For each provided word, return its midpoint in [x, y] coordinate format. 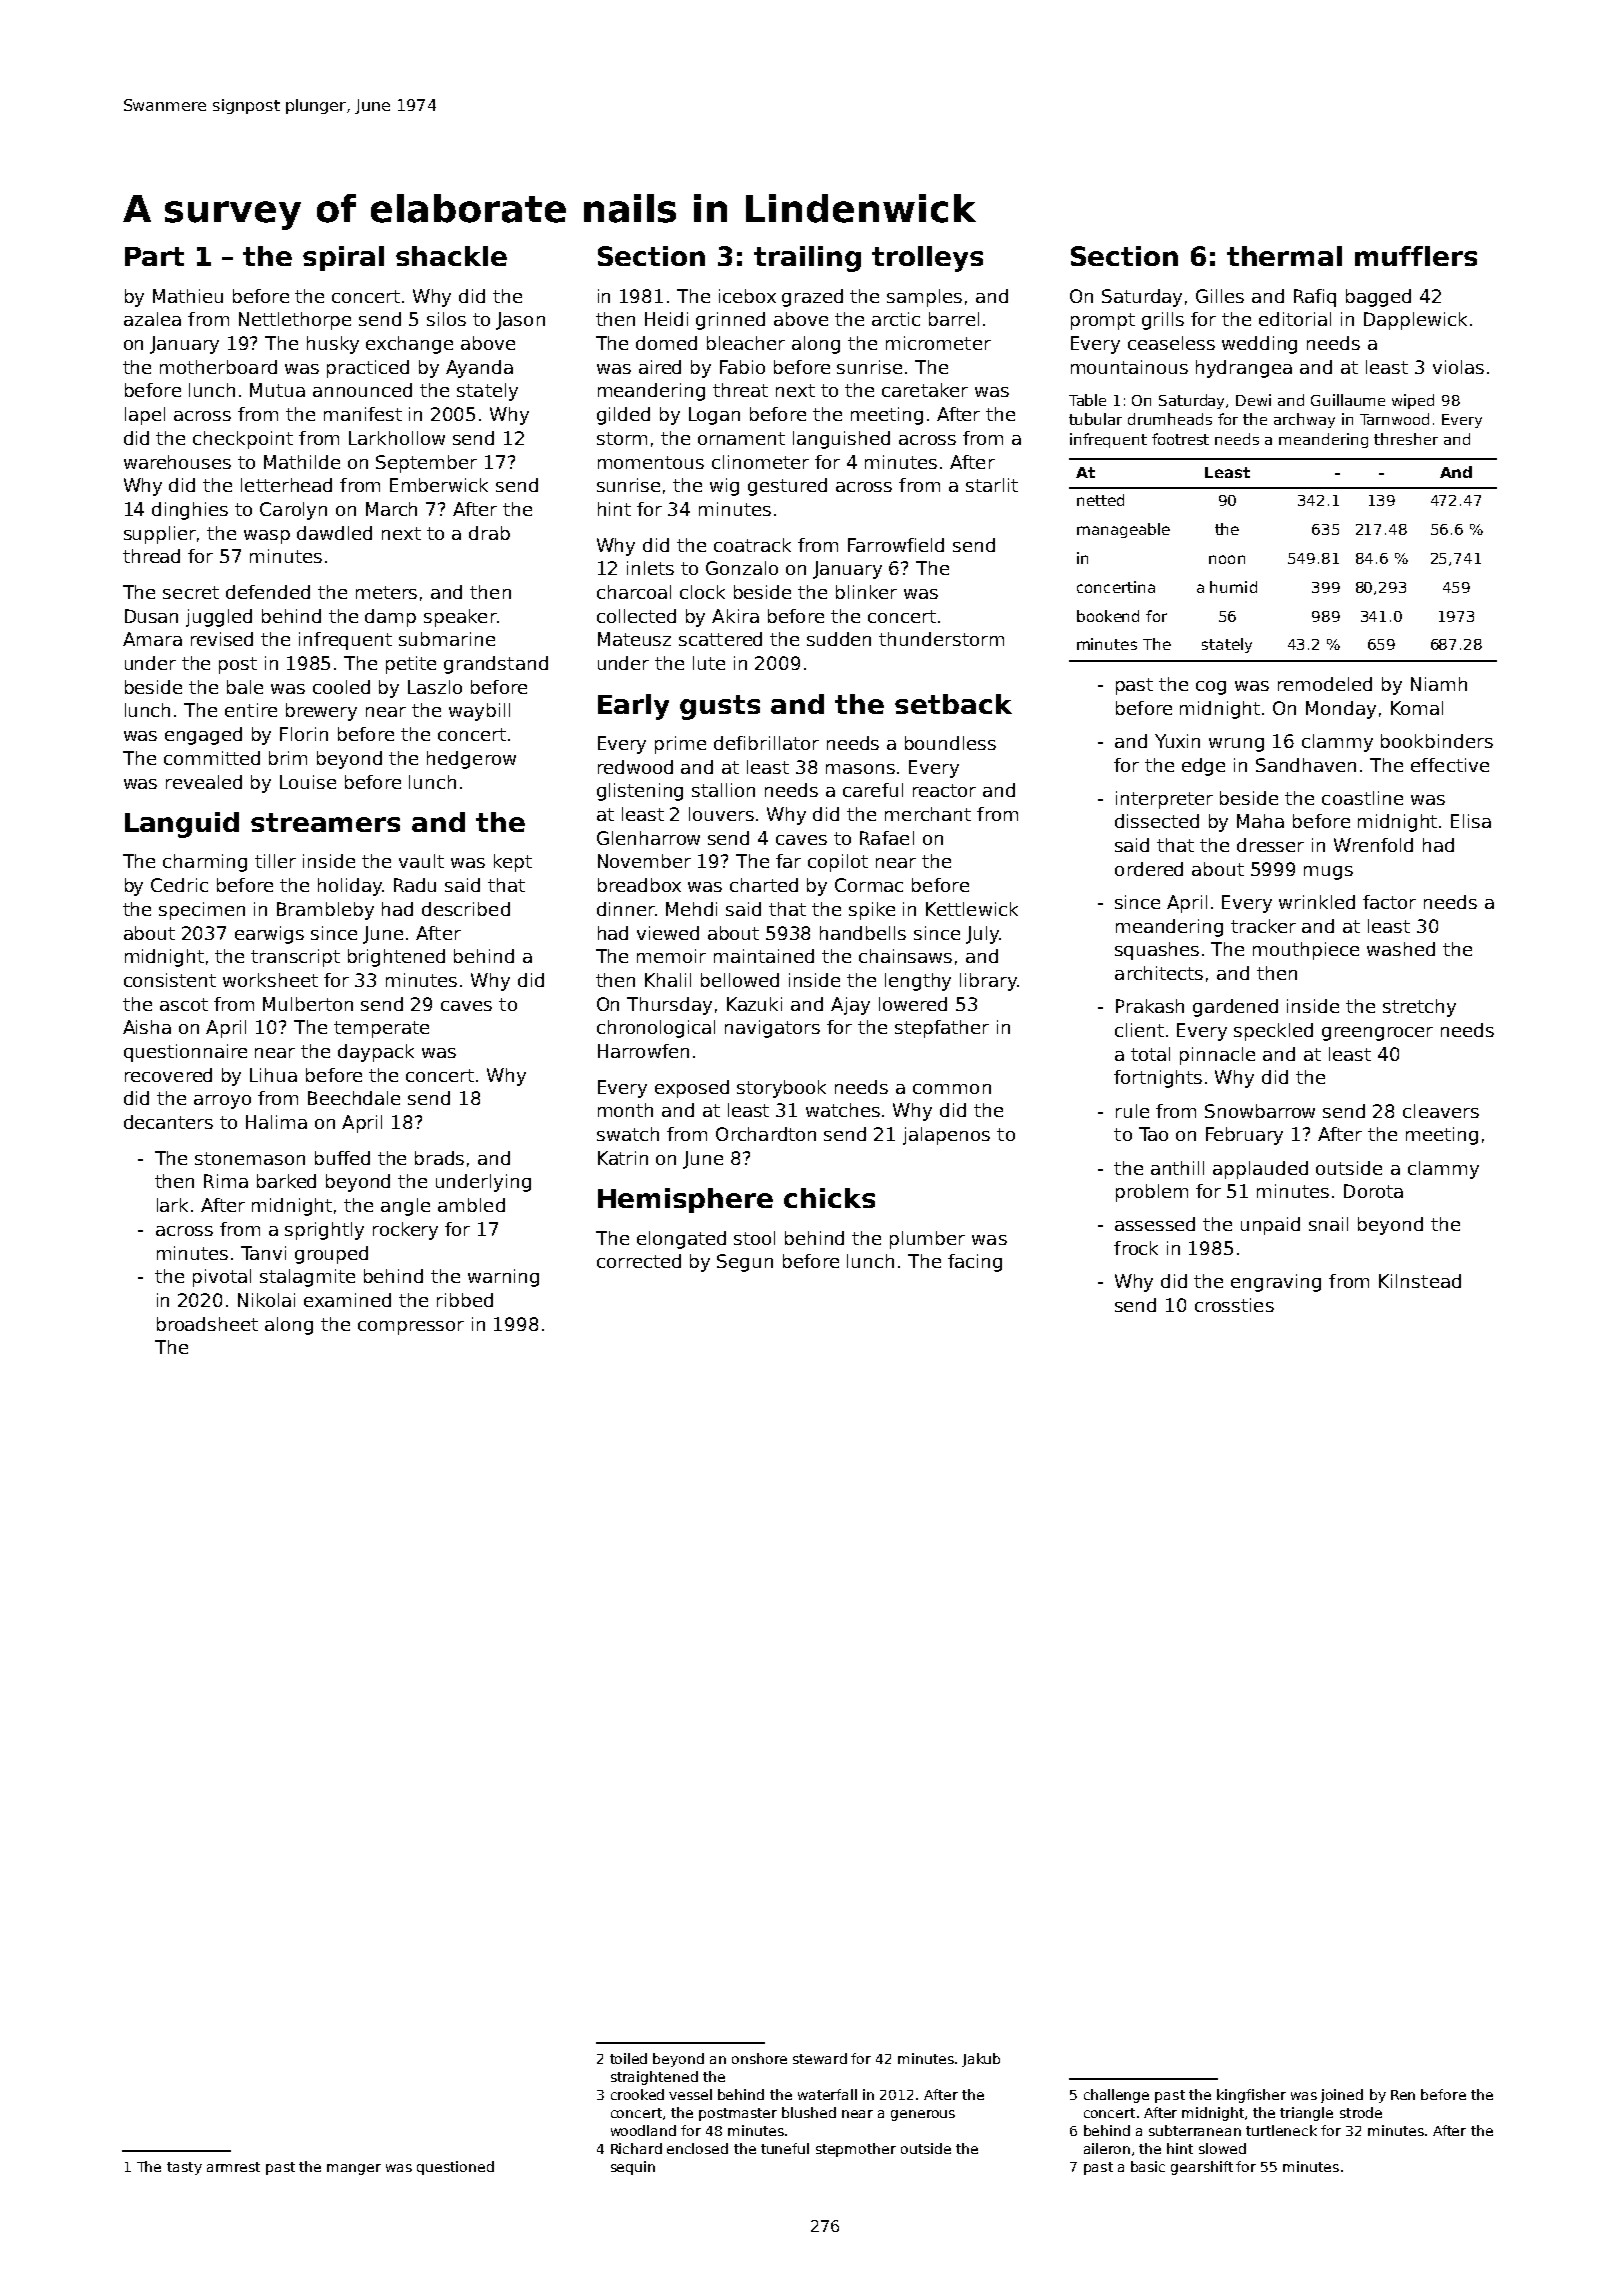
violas [1458, 367]
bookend [1108, 616]
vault [421, 861]
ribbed [465, 1300]
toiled [628, 2058]
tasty [184, 2168]
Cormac [869, 885]
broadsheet [207, 1324]
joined [1342, 2096]
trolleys [927, 259]
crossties [1234, 1305]
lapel [145, 416]
